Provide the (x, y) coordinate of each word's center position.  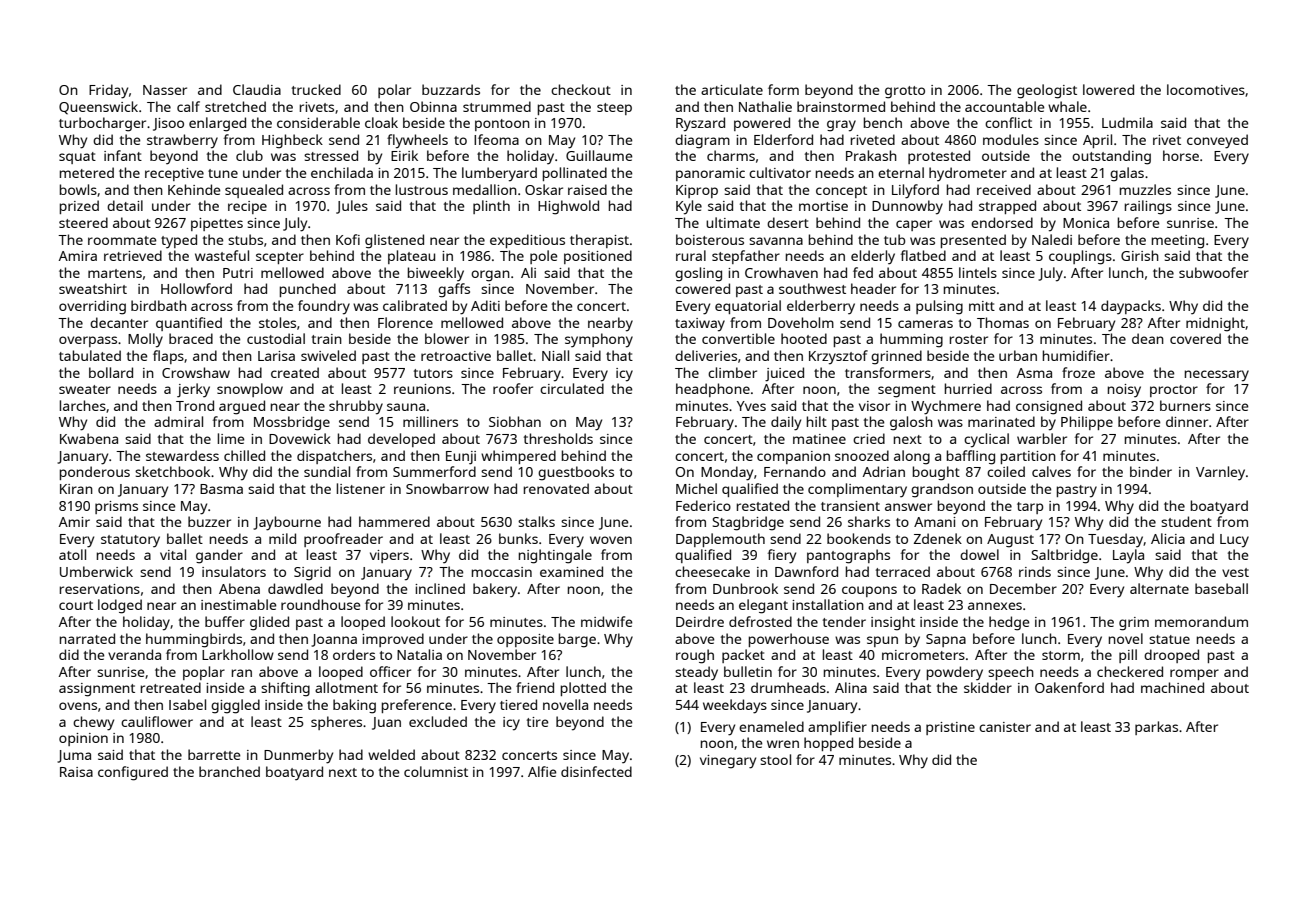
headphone (713, 390)
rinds (1035, 571)
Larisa (276, 356)
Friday (108, 91)
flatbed (923, 255)
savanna (776, 241)
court (76, 605)
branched (229, 771)
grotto (905, 92)
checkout (581, 89)
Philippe (1087, 423)
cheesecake (712, 571)
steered (83, 222)
